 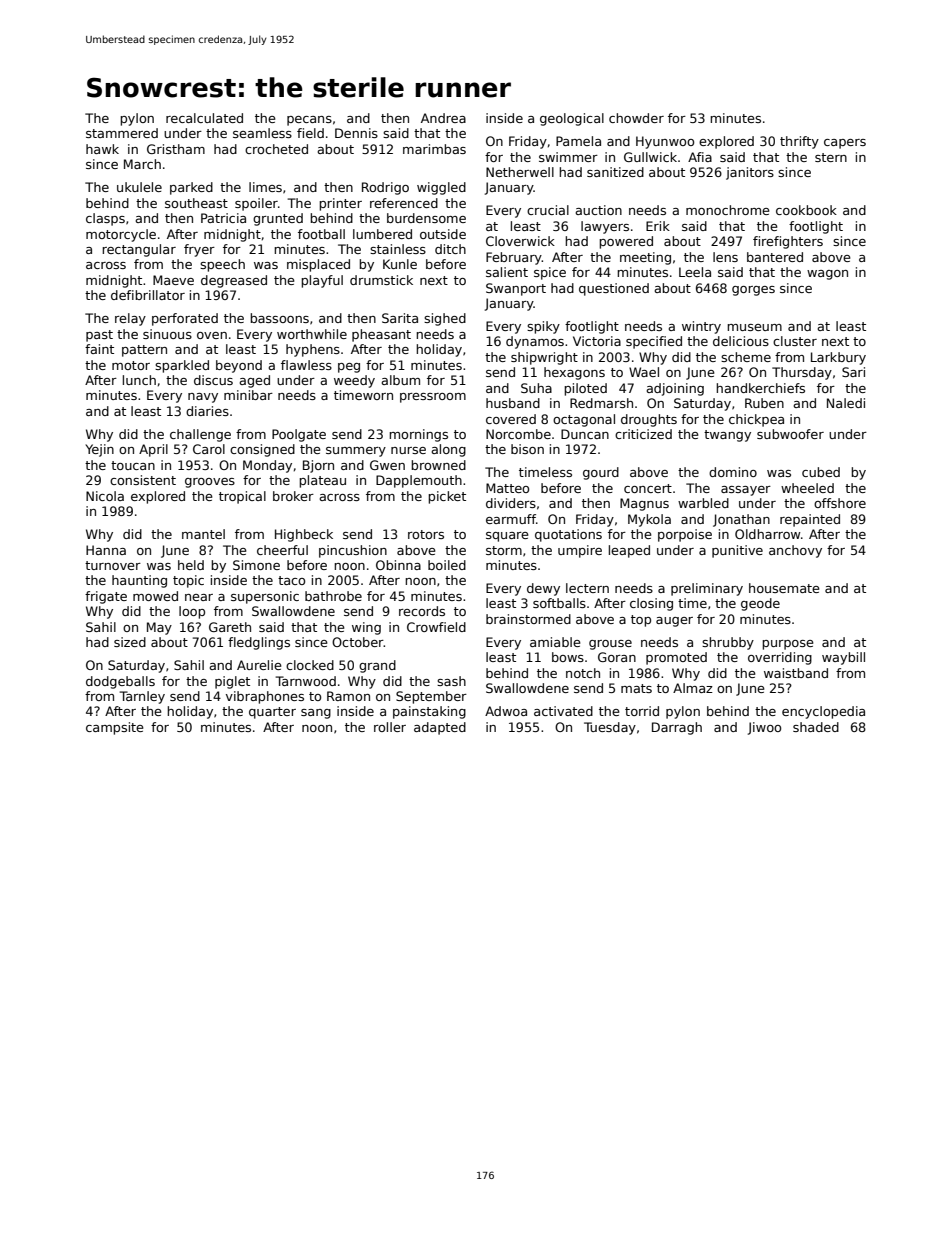 I want to click on held, so click(x=191, y=565).
